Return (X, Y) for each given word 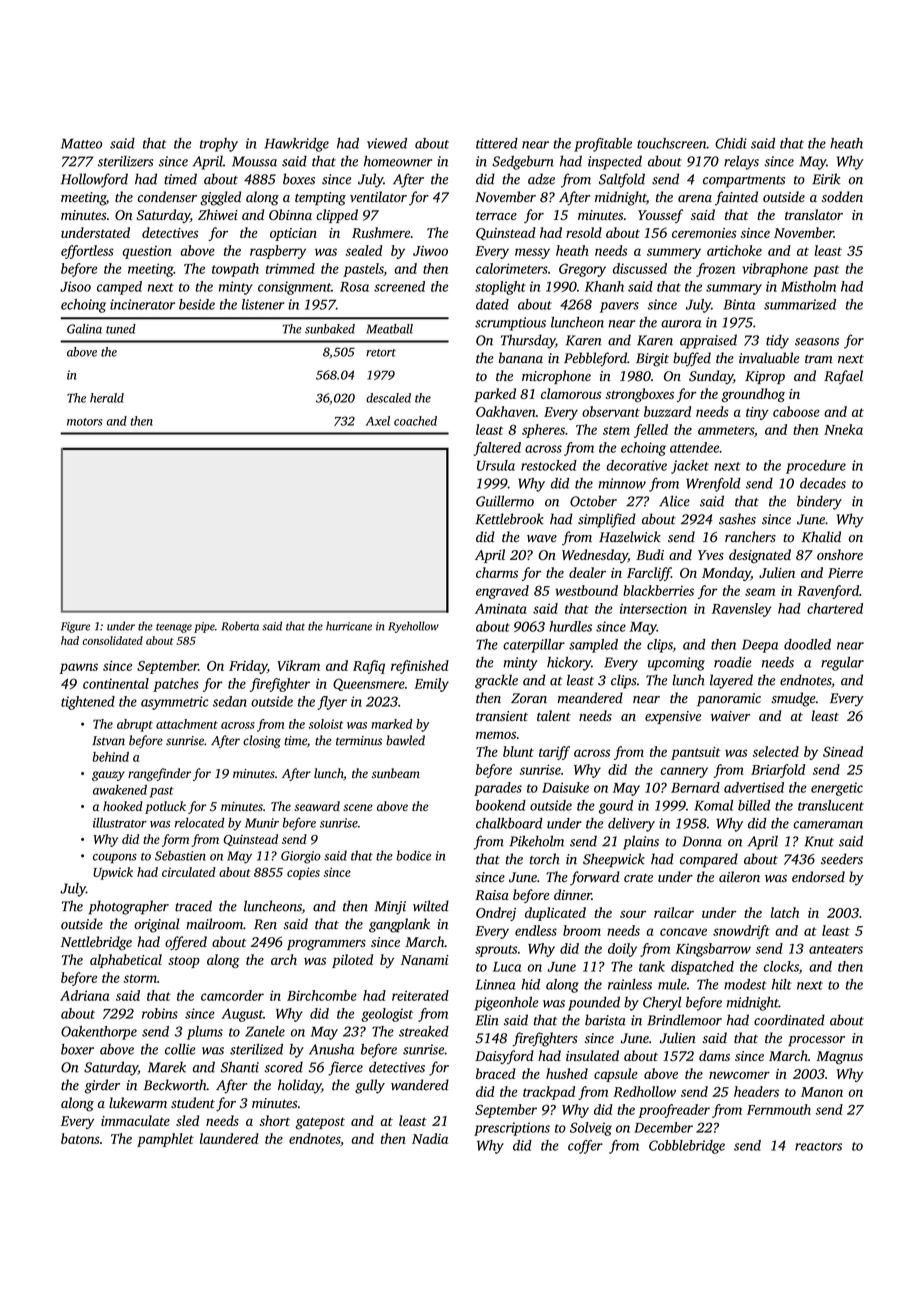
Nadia (430, 1138)
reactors (818, 1146)
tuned (121, 329)
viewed (387, 143)
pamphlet (165, 1140)
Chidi (731, 143)
